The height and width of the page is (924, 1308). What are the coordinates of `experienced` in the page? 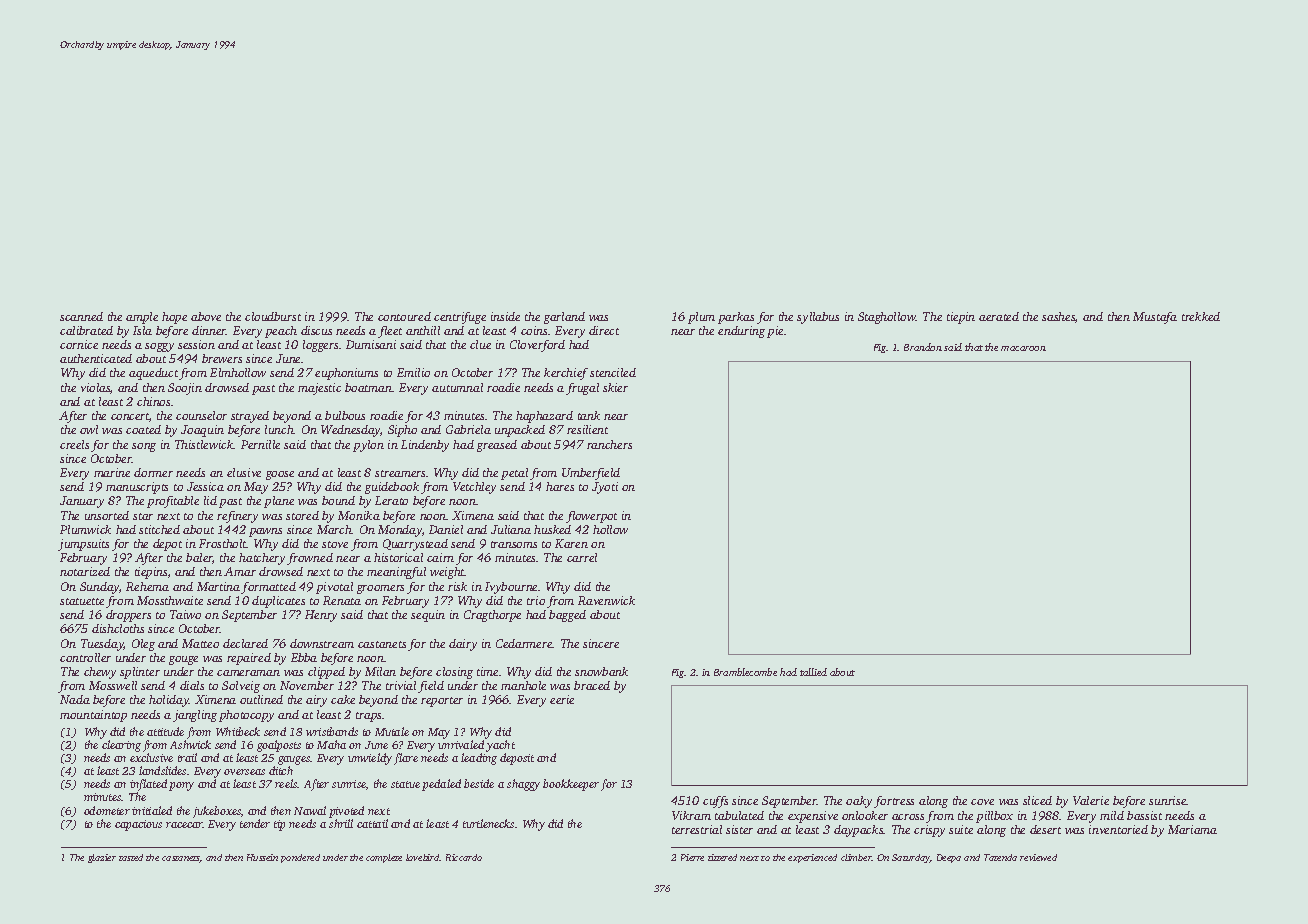 It's located at (812, 858).
